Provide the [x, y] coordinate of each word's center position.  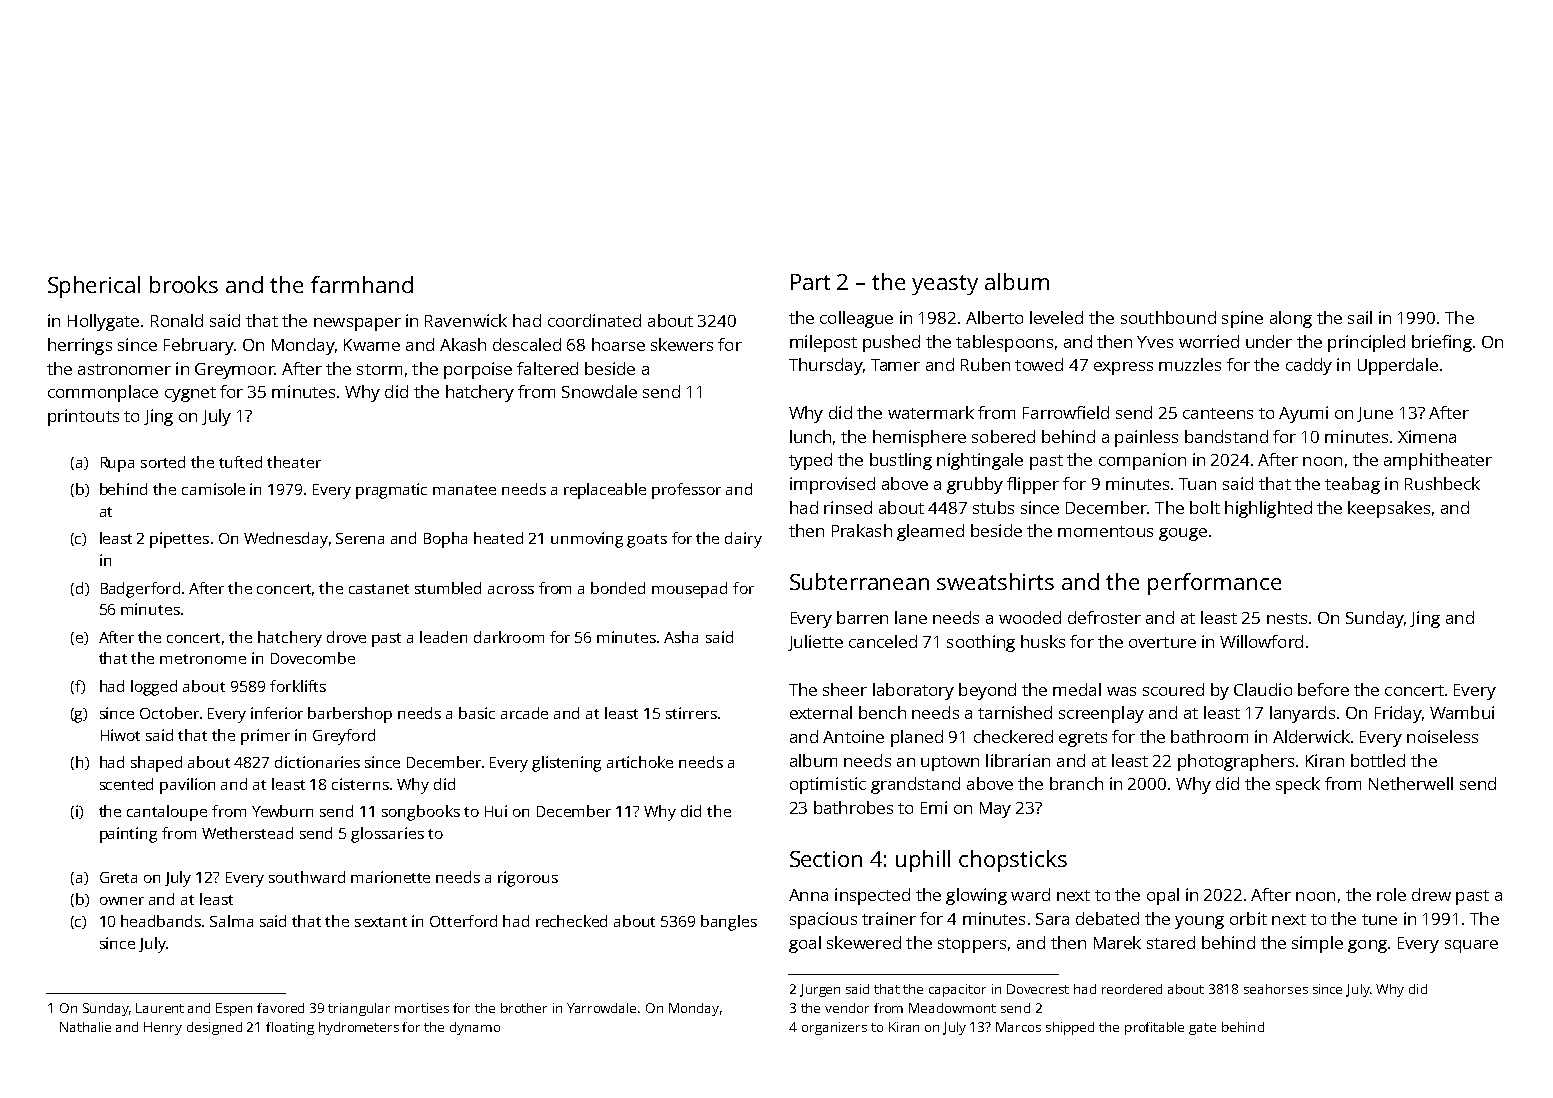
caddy [1309, 366]
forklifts [298, 686]
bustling [901, 461]
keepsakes [1389, 509]
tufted [240, 462]
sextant [381, 922]
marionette [390, 877]
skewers [682, 344]
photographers [1236, 762]
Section [826, 859]
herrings [80, 346]
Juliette [815, 643]
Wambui [1462, 712]
